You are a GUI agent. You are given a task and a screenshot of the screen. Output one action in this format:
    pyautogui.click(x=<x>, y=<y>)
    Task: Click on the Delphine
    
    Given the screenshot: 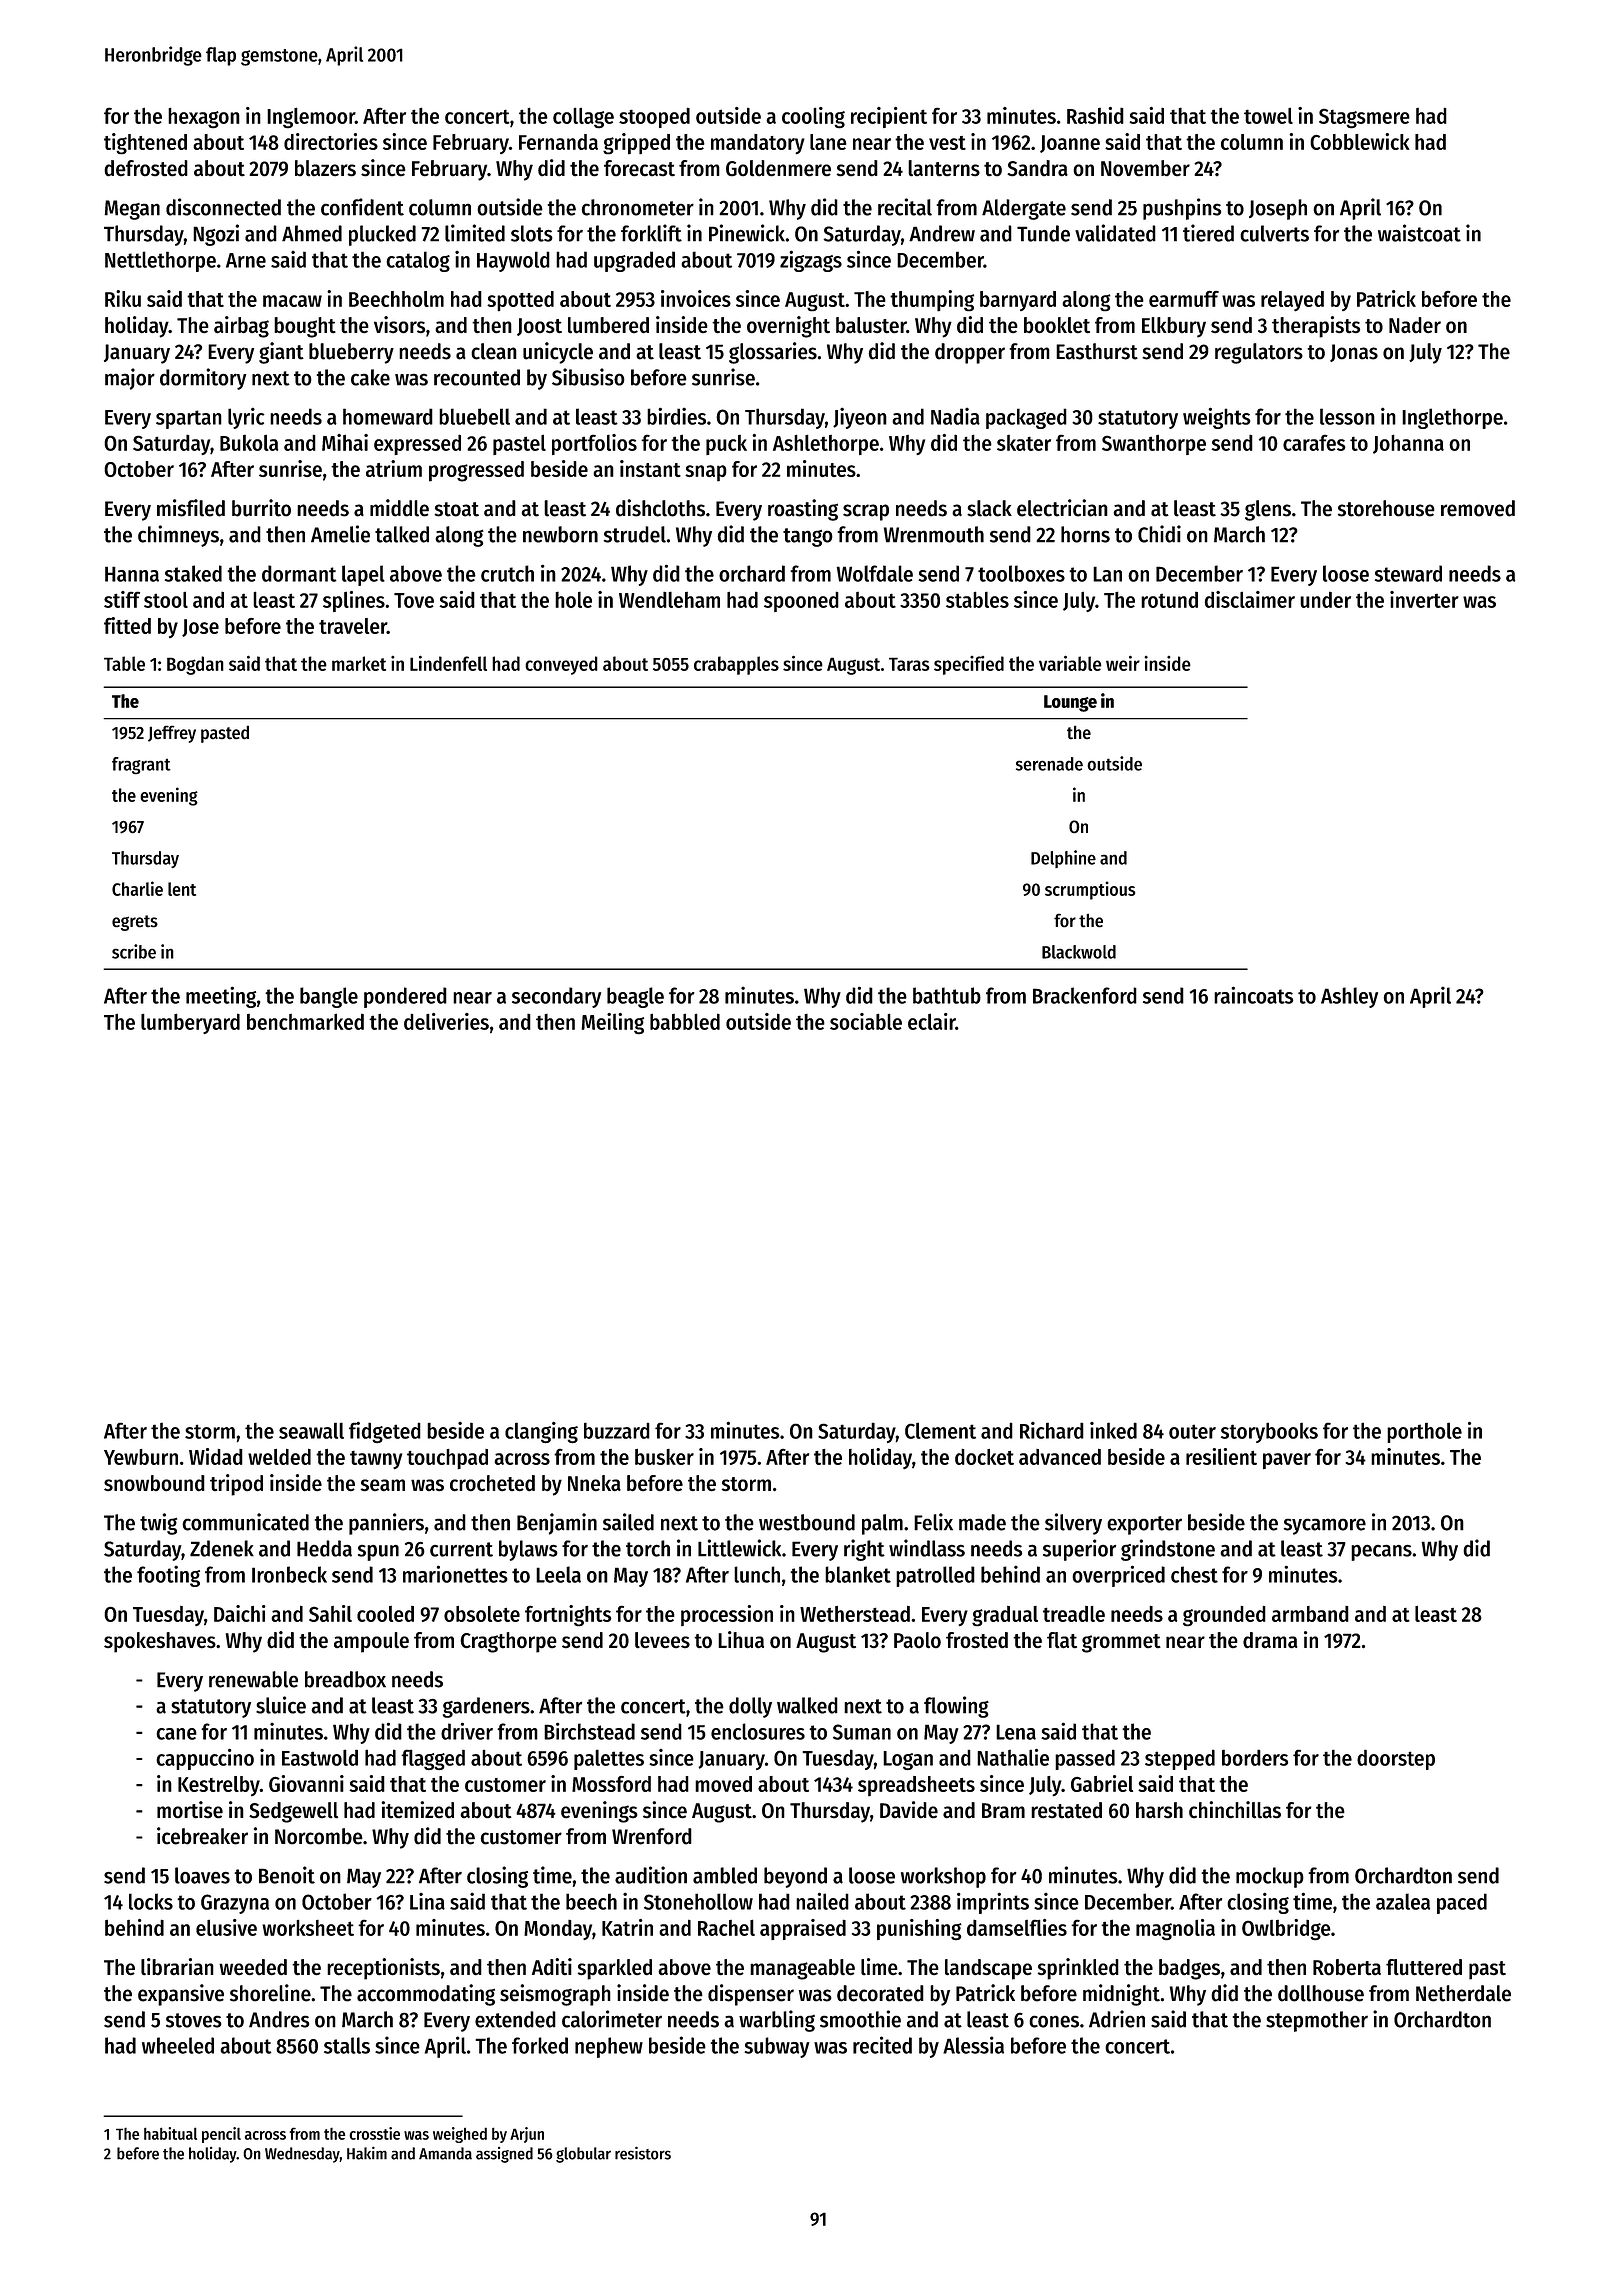 What is the action you would take?
    pyautogui.click(x=1063, y=859)
